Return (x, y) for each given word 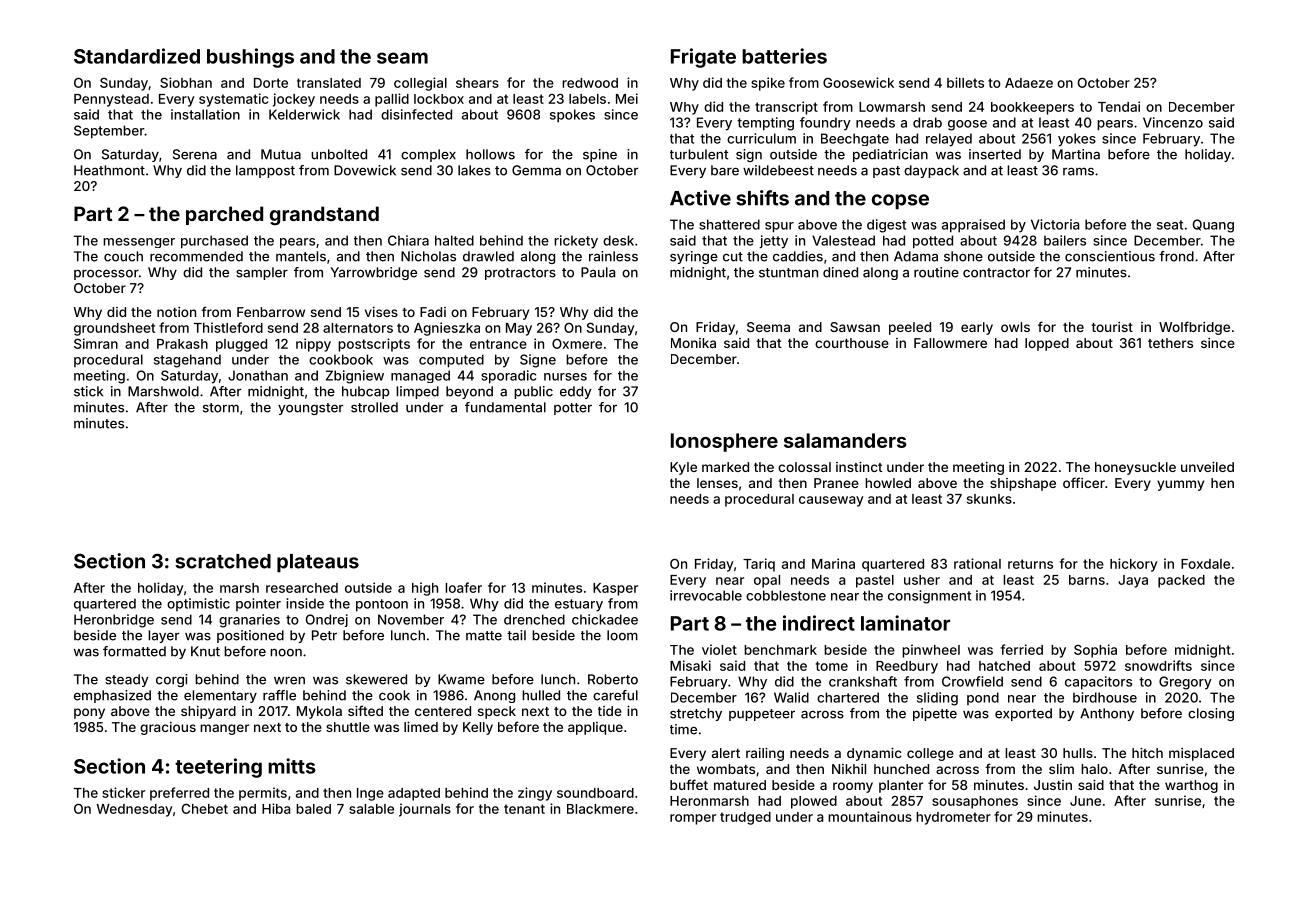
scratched (223, 561)
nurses (565, 377)
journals (425, 810)
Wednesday (135, 810)
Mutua (281, 154)
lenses (717, 483)
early (977, 328)
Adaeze (1029, 83)
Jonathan (258, 375)
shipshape (1023, 484)
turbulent (699, 154)
